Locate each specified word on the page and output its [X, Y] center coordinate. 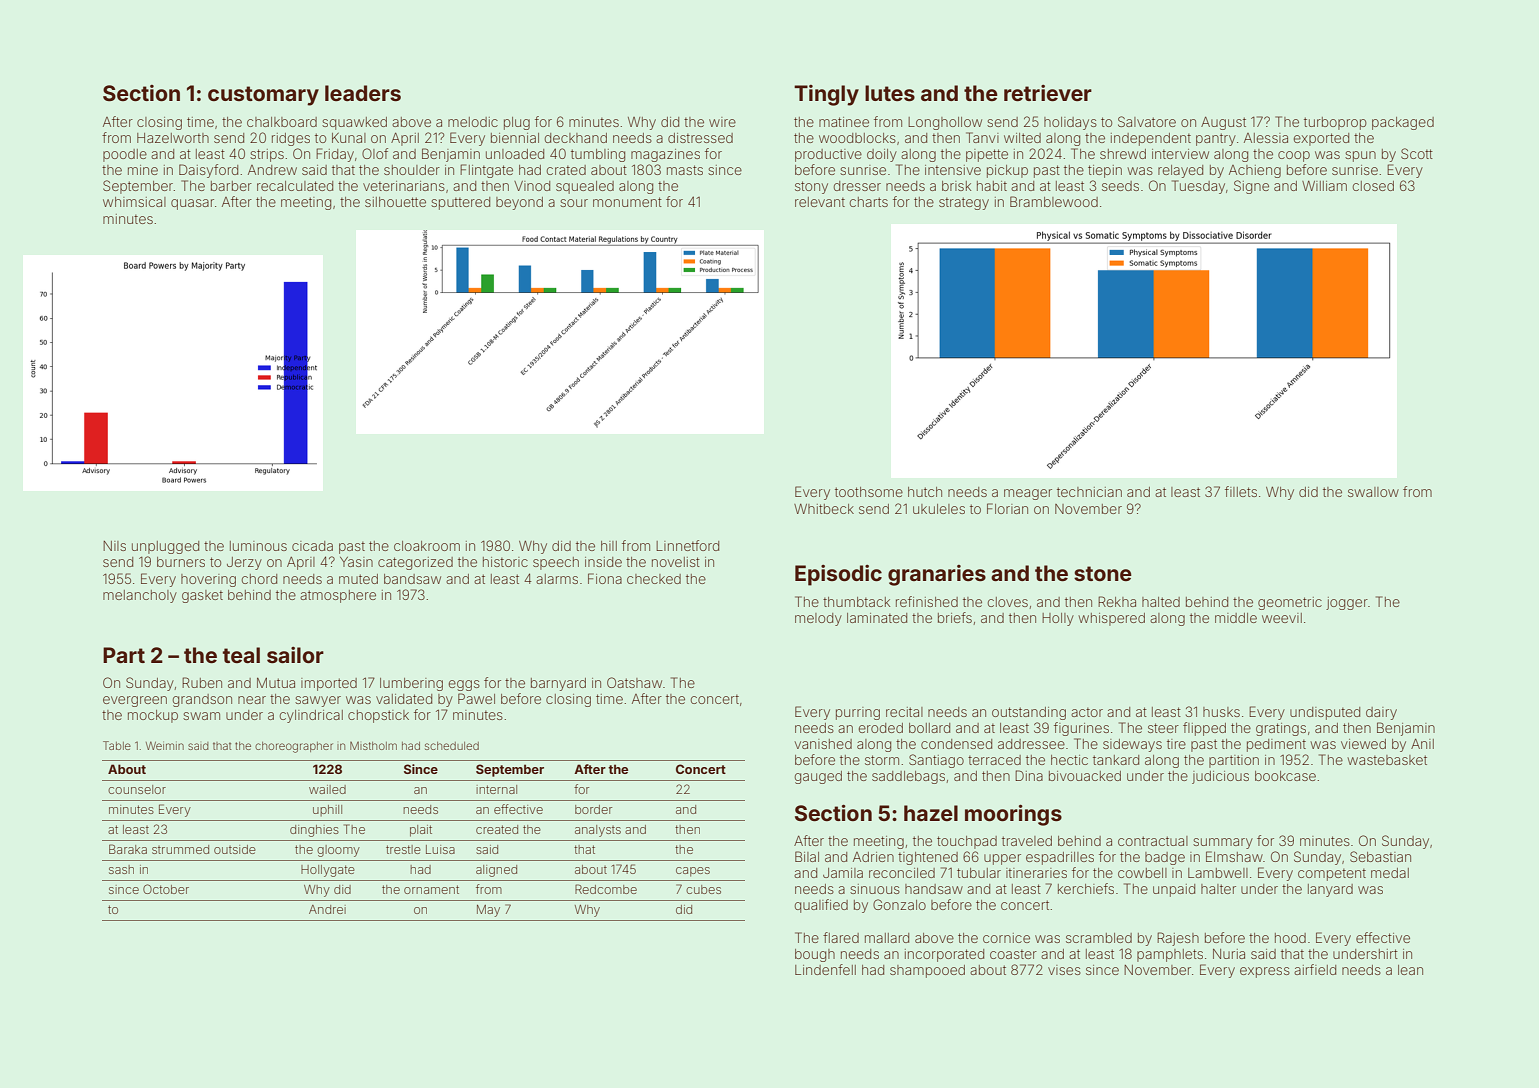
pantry [1216, 139]
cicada [312, 546]
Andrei [327, 909]
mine [143, 170]
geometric [1290, 603]
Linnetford [687, 545]
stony [811, 187]
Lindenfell [825, 969]
